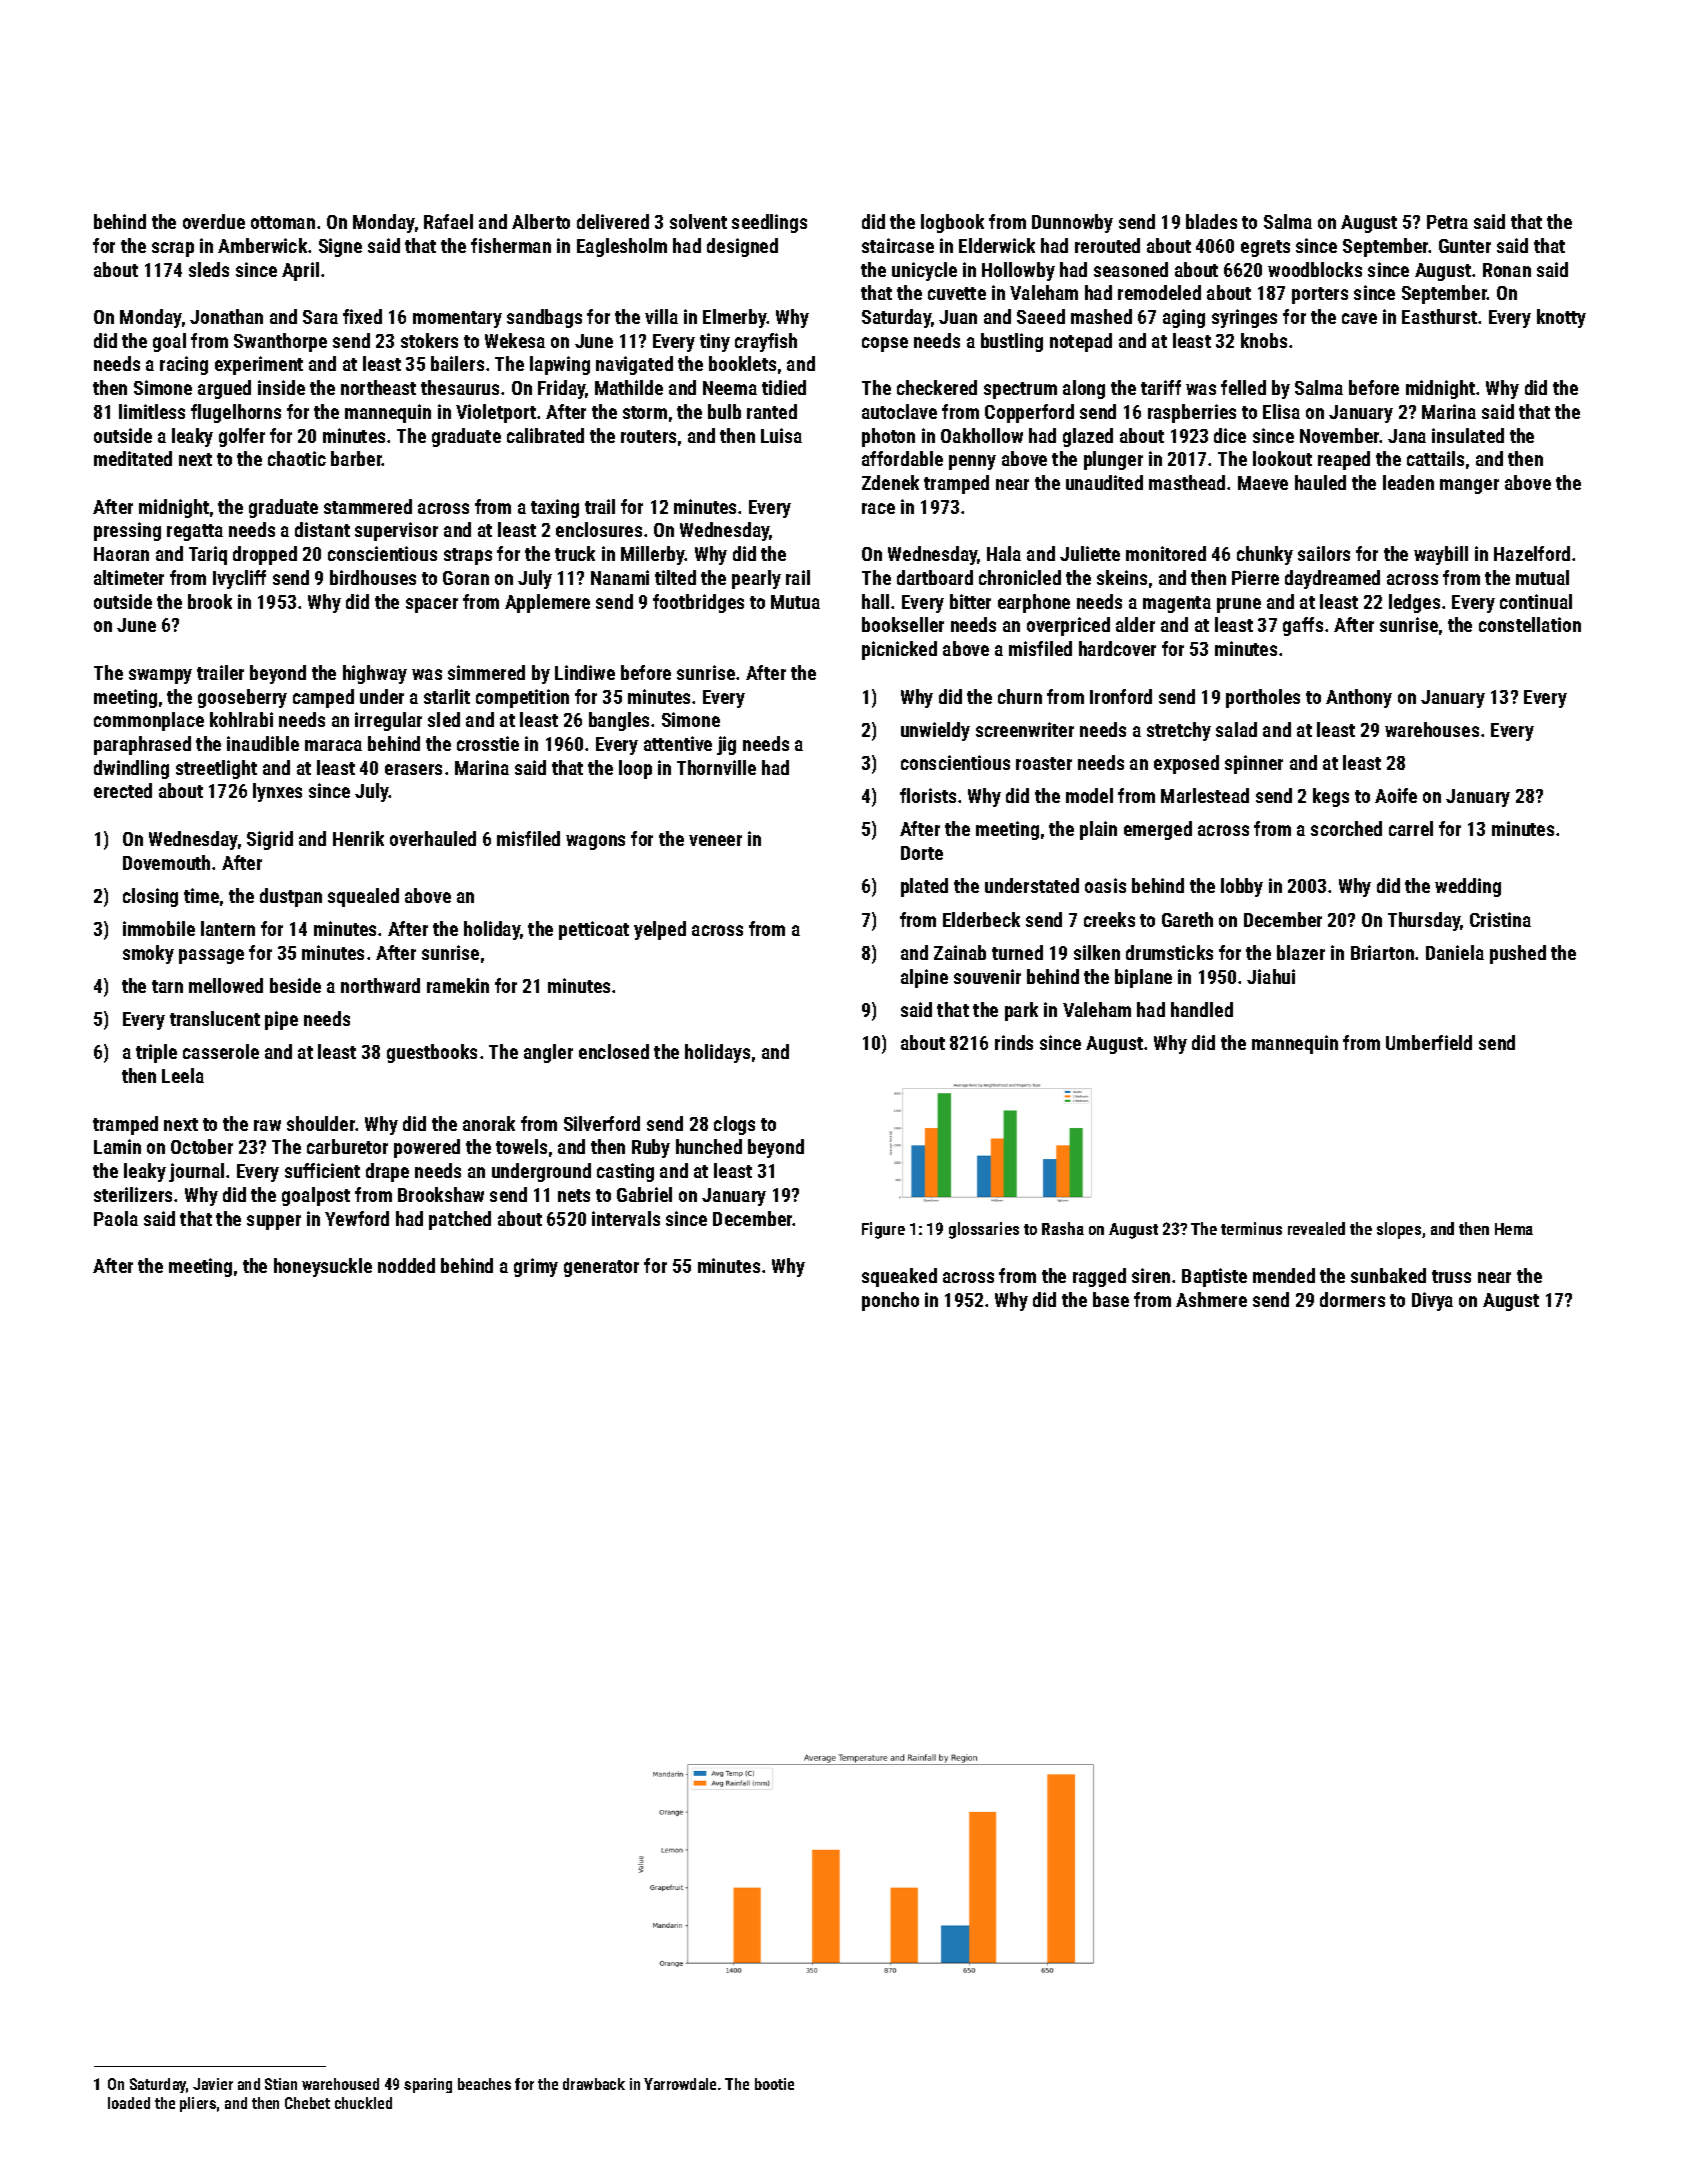 This screenshot has width=1683, height=2178. I want to click on waybill, so click(1441, 555).
